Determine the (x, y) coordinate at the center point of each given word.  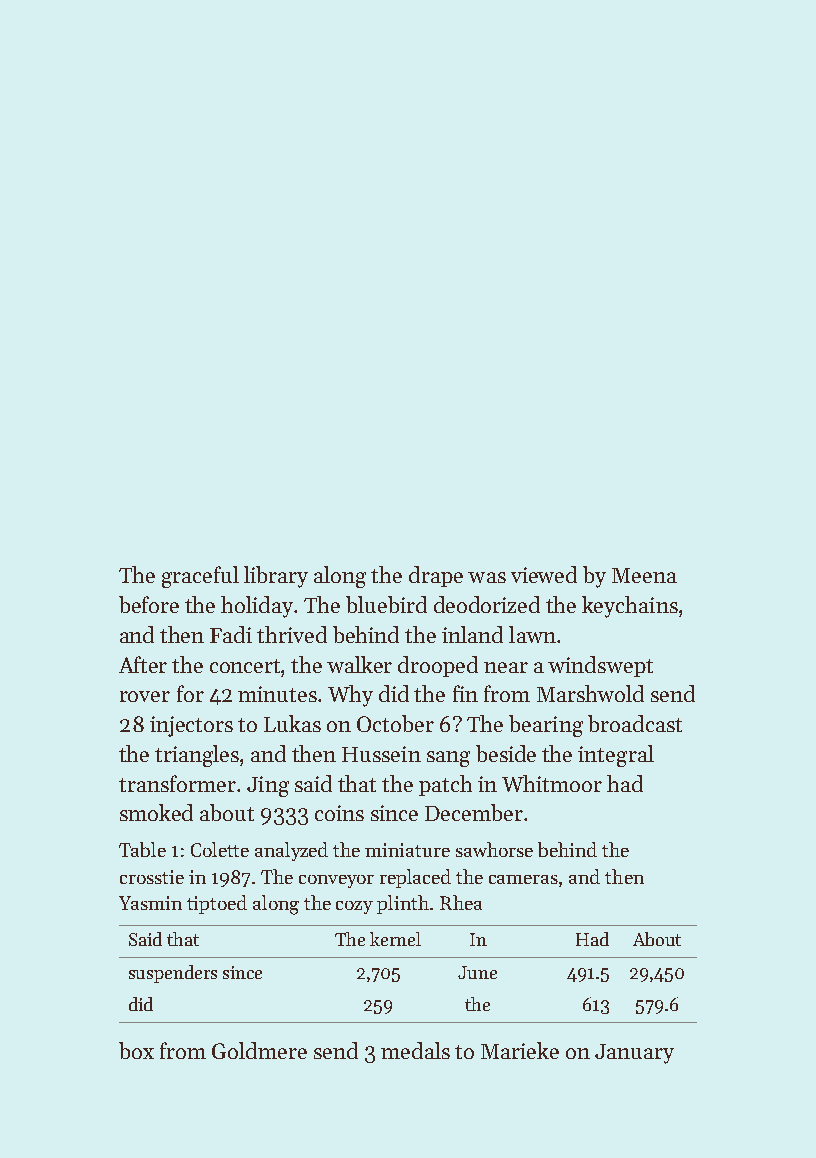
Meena (644, 575)
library (276, 577)
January (634, 1054)
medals (415, 1050)
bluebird (386, 604)
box (136, 1050)
